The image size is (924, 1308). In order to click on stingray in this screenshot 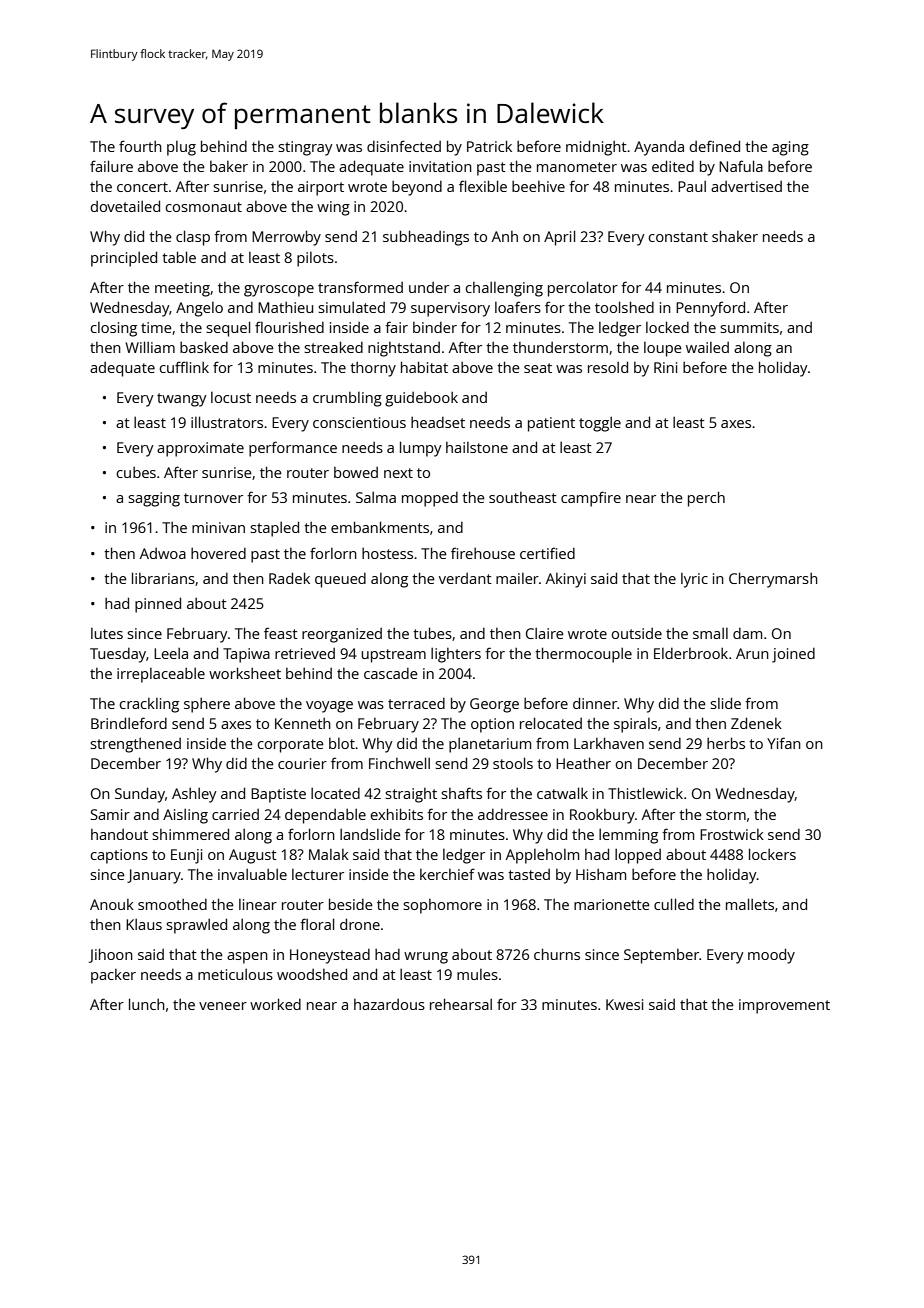, I will do `click(305, 148)`.
